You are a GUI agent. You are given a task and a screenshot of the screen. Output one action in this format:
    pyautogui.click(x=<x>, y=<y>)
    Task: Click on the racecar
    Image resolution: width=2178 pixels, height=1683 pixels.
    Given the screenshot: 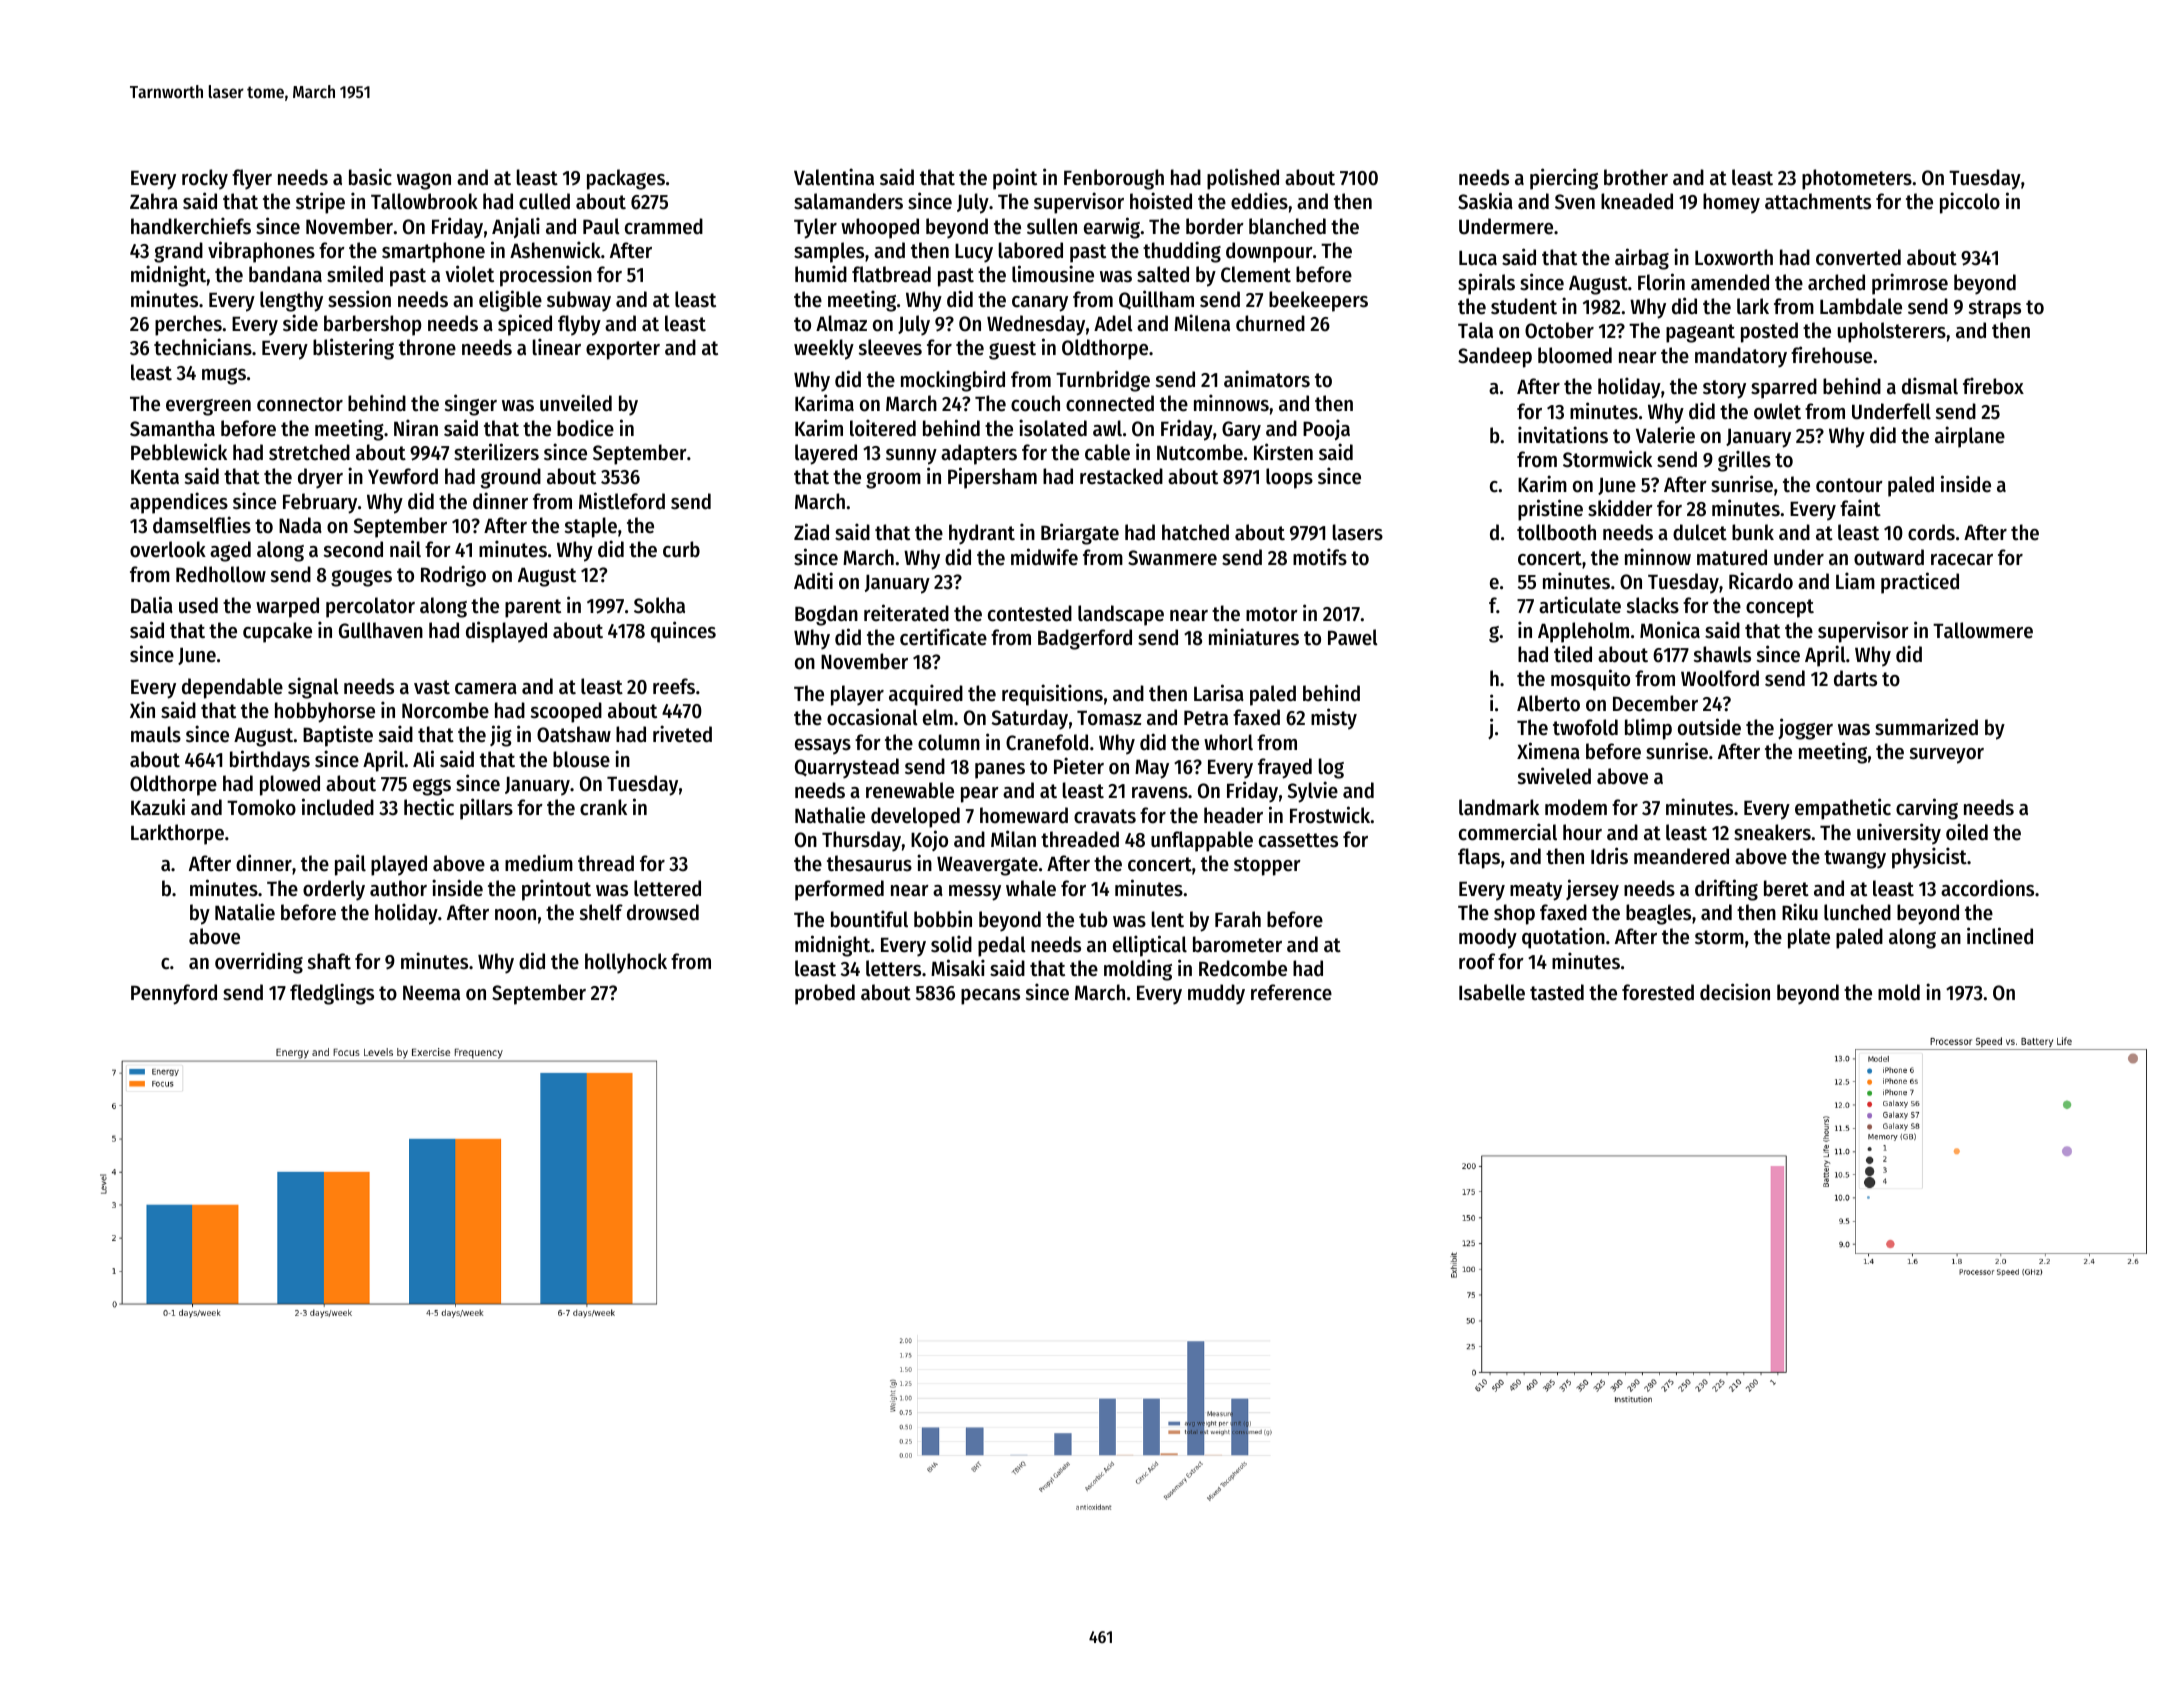 What is the action you would take?
    pyautogui.click(x=1962, y=560)
